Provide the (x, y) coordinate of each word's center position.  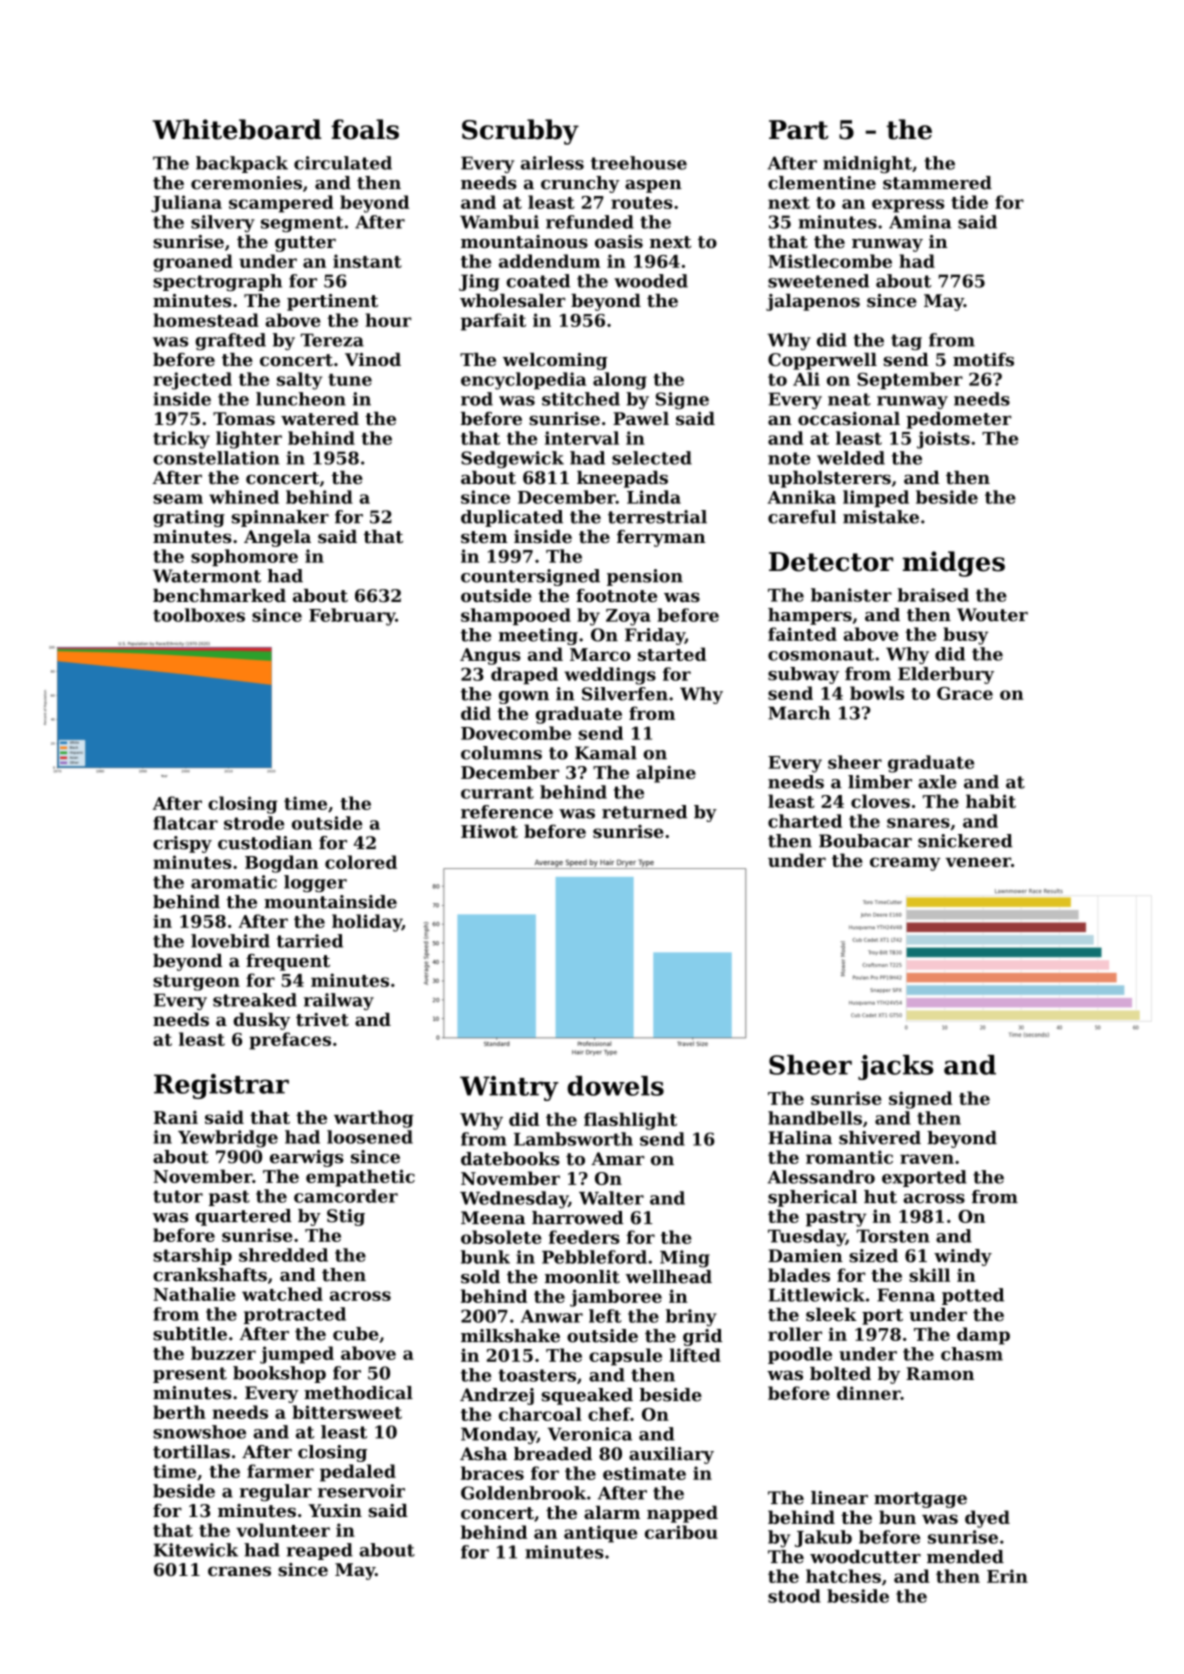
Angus (490, 656)
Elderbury (946, 675)
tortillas (191, 1452)
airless (552, 163)
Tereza (332, 340)
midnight (867, 164)
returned (644, 812)
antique (600, 1534)
